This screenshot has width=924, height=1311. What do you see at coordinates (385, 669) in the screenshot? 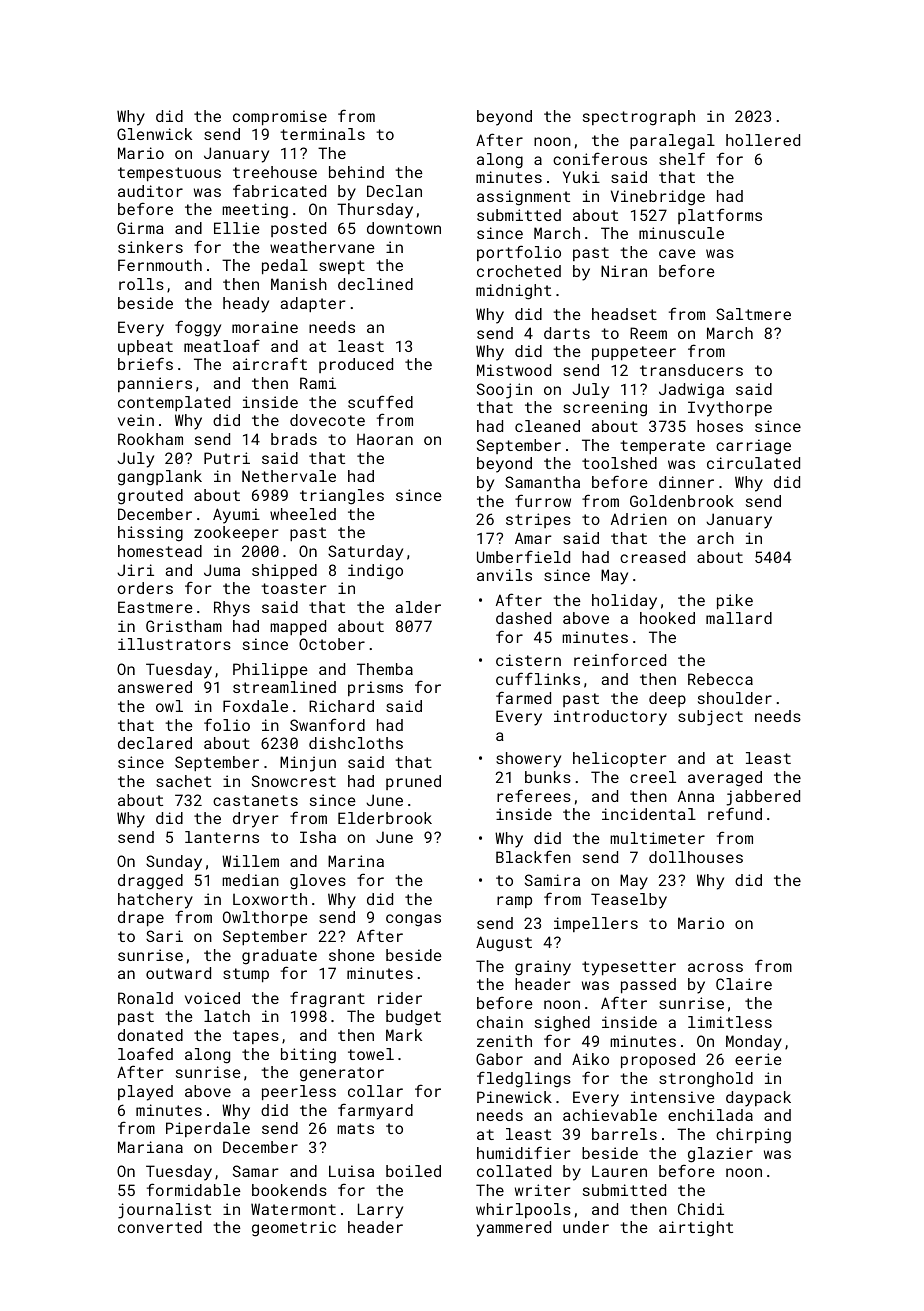
I see `Themba` at bounding box center [385, 669].
